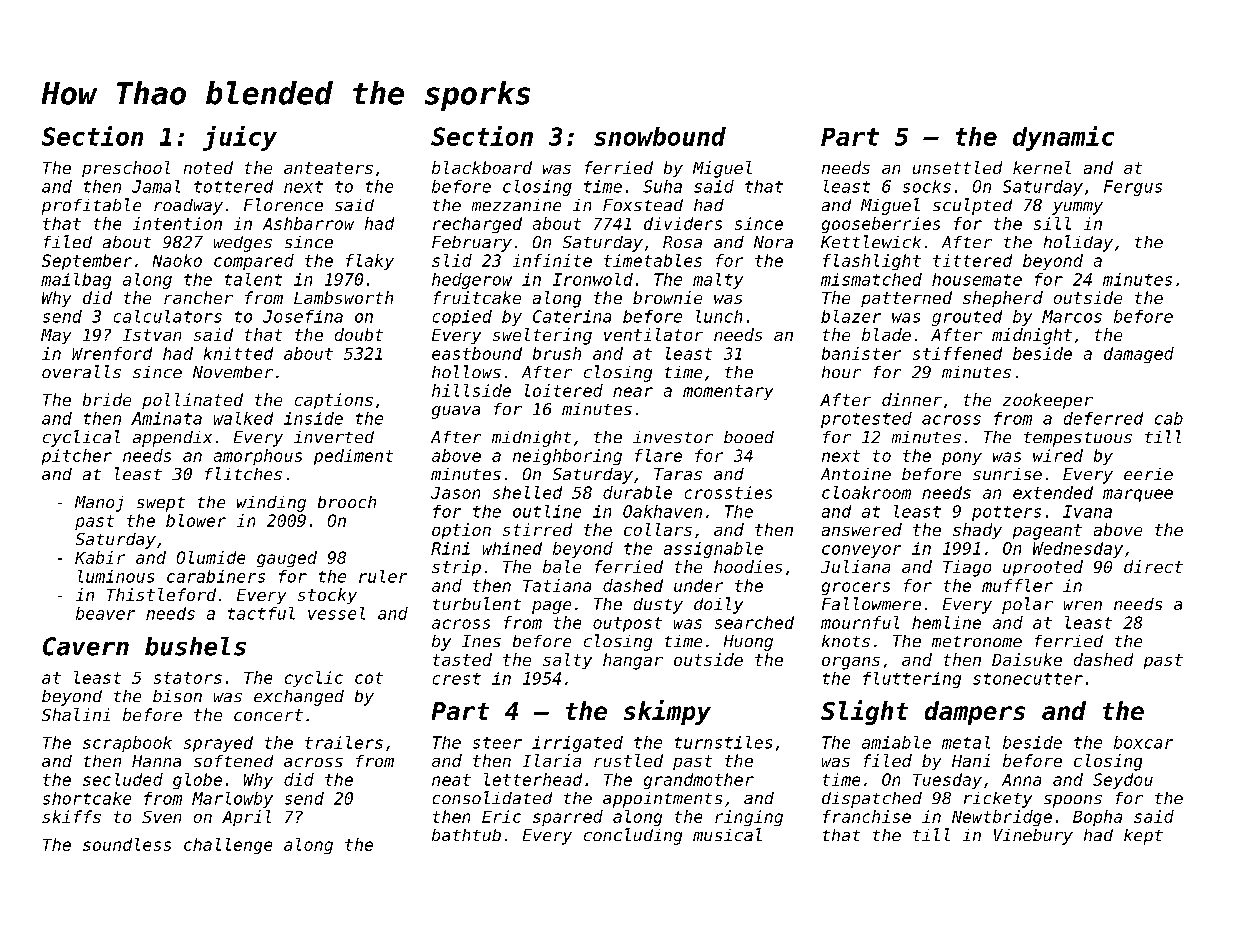 Image resolution: width=1233 pixels, height=952 pixels. I want to click on luminous, so click(116, 576).
